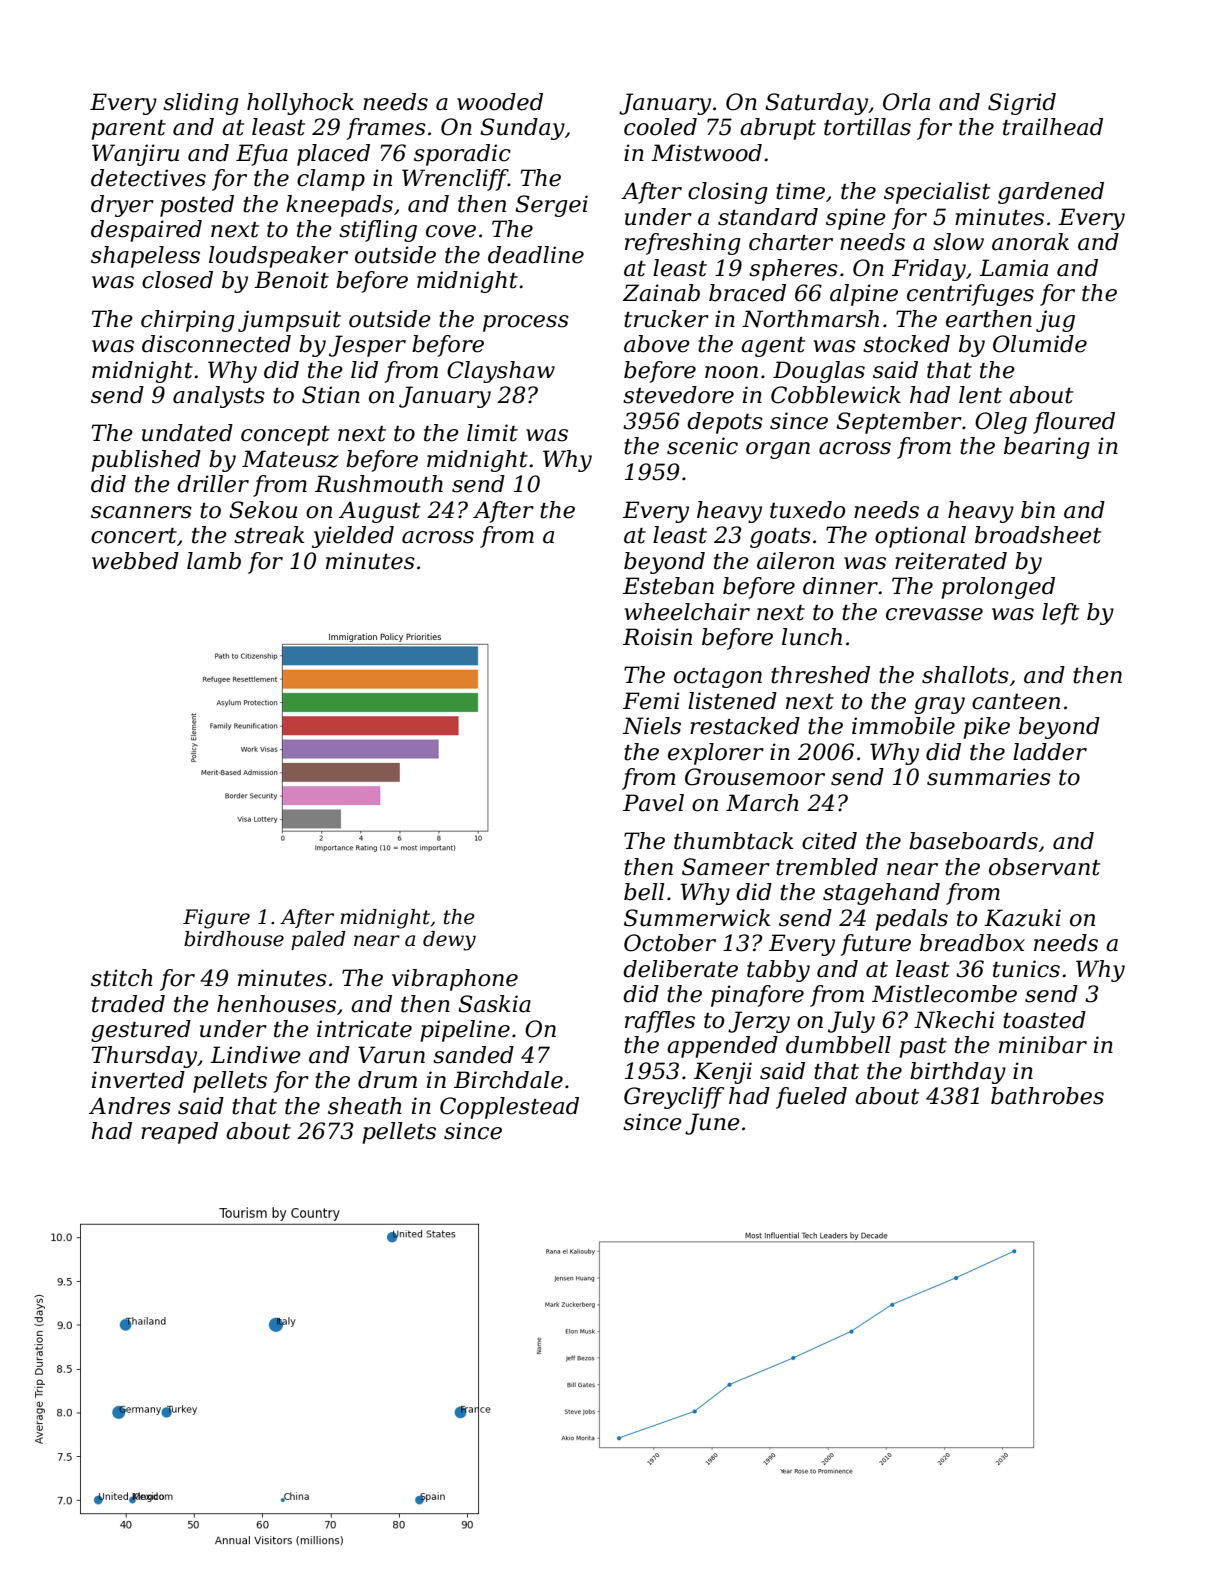 The width and height of the screenshot is (1216, 1574). I want to click on Sigrid, so click(1022, 104).
